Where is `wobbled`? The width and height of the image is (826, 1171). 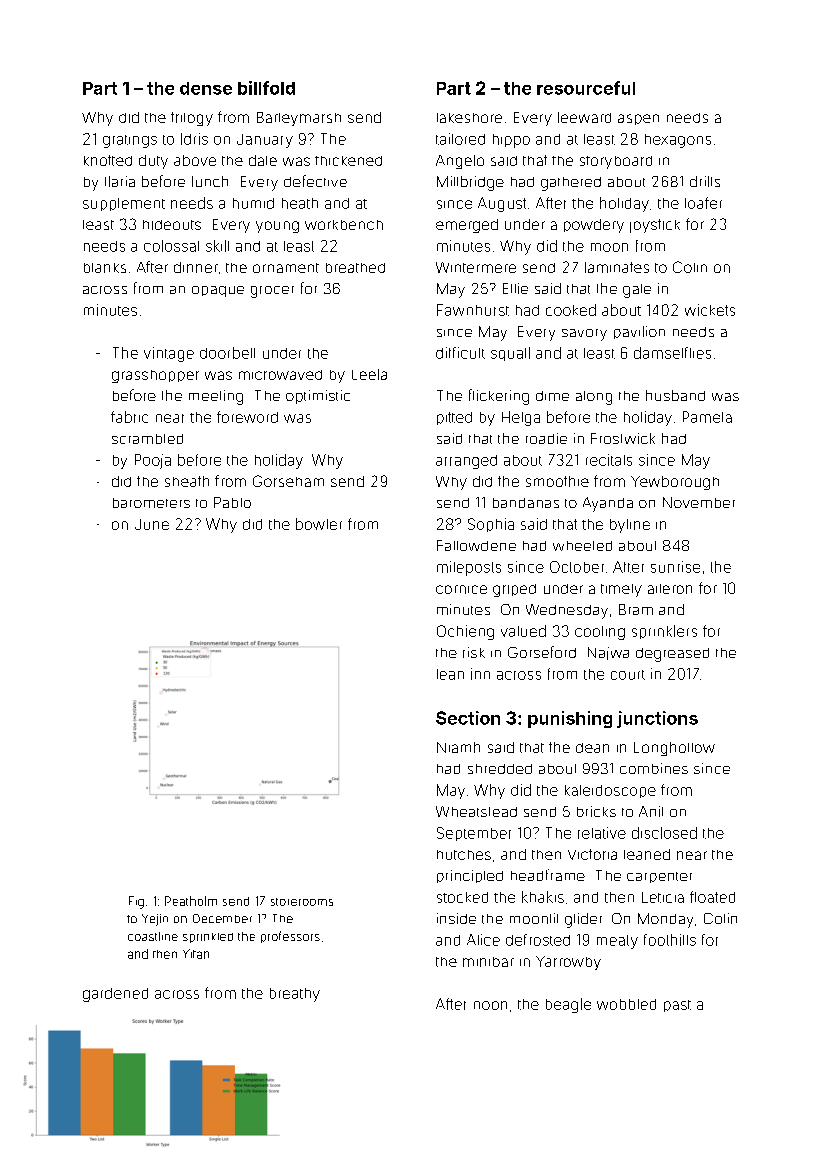
wobbled is located at coordinates (626, 1004).
